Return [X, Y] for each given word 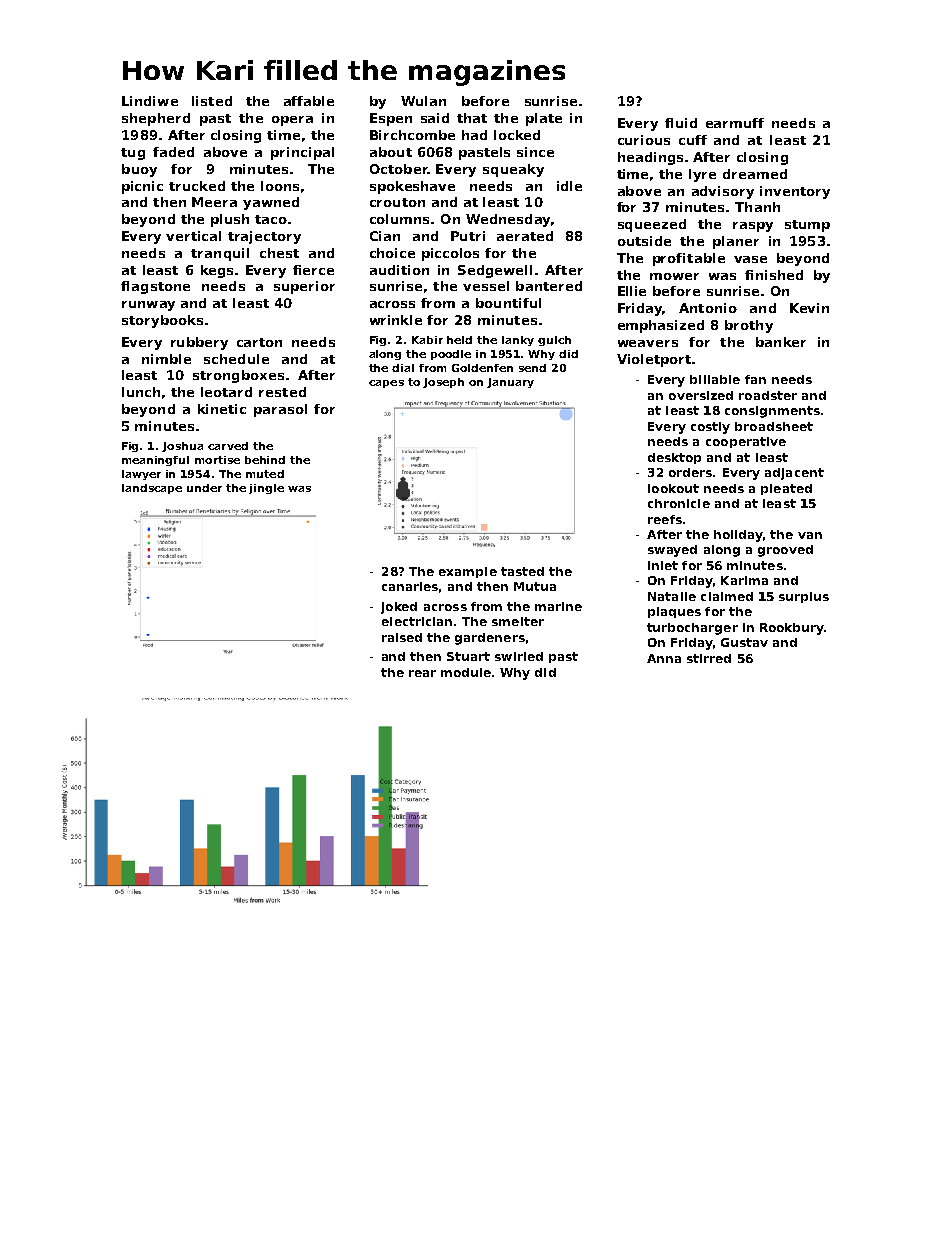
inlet [663, 565]
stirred [709, 658]
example [468, 572]
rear [422, 673]
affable [309, 101]
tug [133, 154]
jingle [266, 489]
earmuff [735, 123]
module [466, 672]
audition [399, 270]
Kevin [809, 308]
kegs [217, 271]
